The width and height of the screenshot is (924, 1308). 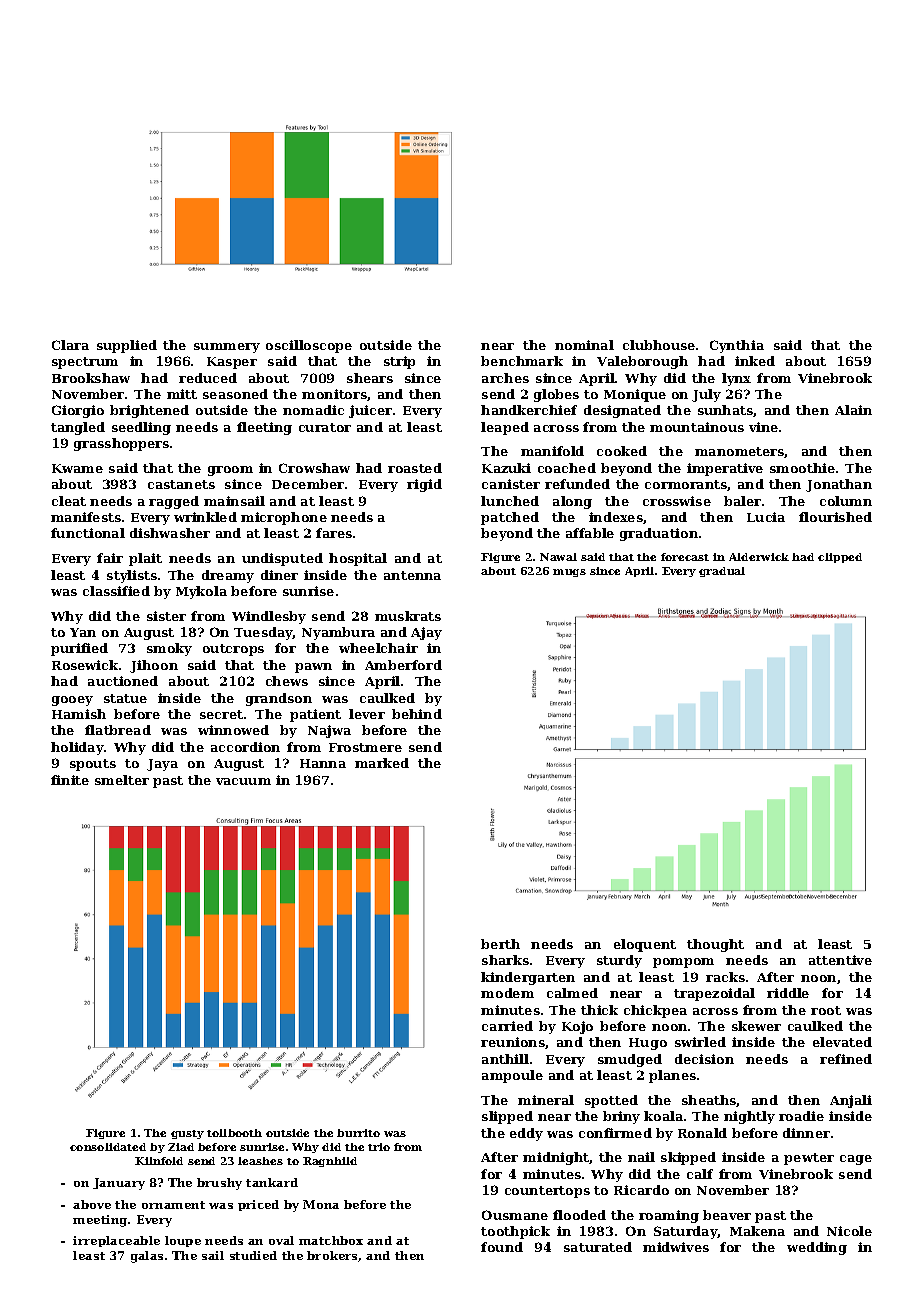 What do you see at coordinates (243, 781) in the screenshot?
I see `vacuum` at bounding box center [243, 781].
